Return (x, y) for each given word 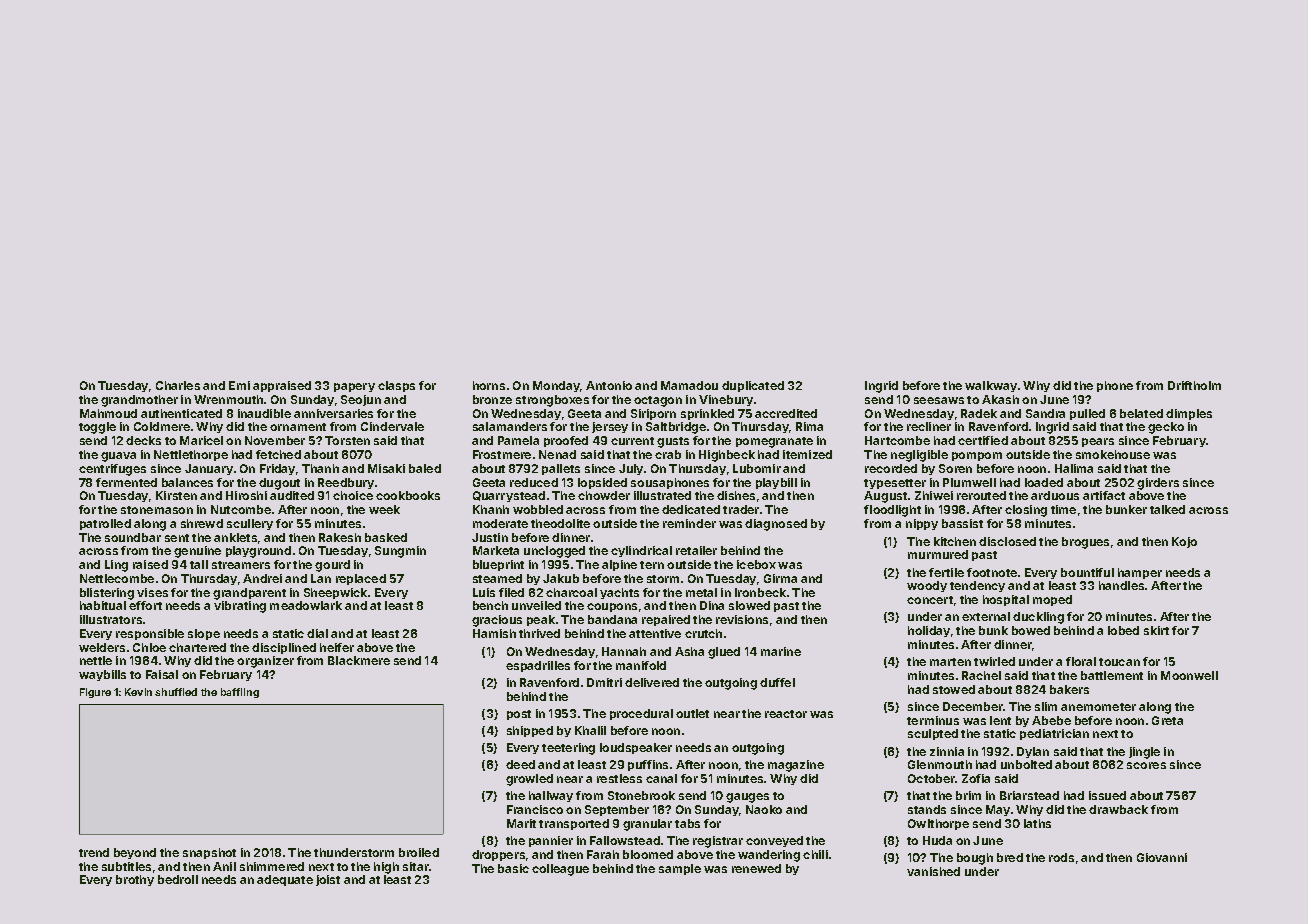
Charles (178, 385)
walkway (991, 386)
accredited (786, 413)
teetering (568, 749)
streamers (241, 565)
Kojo (1184, 542)
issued (1107, 795)
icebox (756, 564)
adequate (285, 880)
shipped (530, 731)
